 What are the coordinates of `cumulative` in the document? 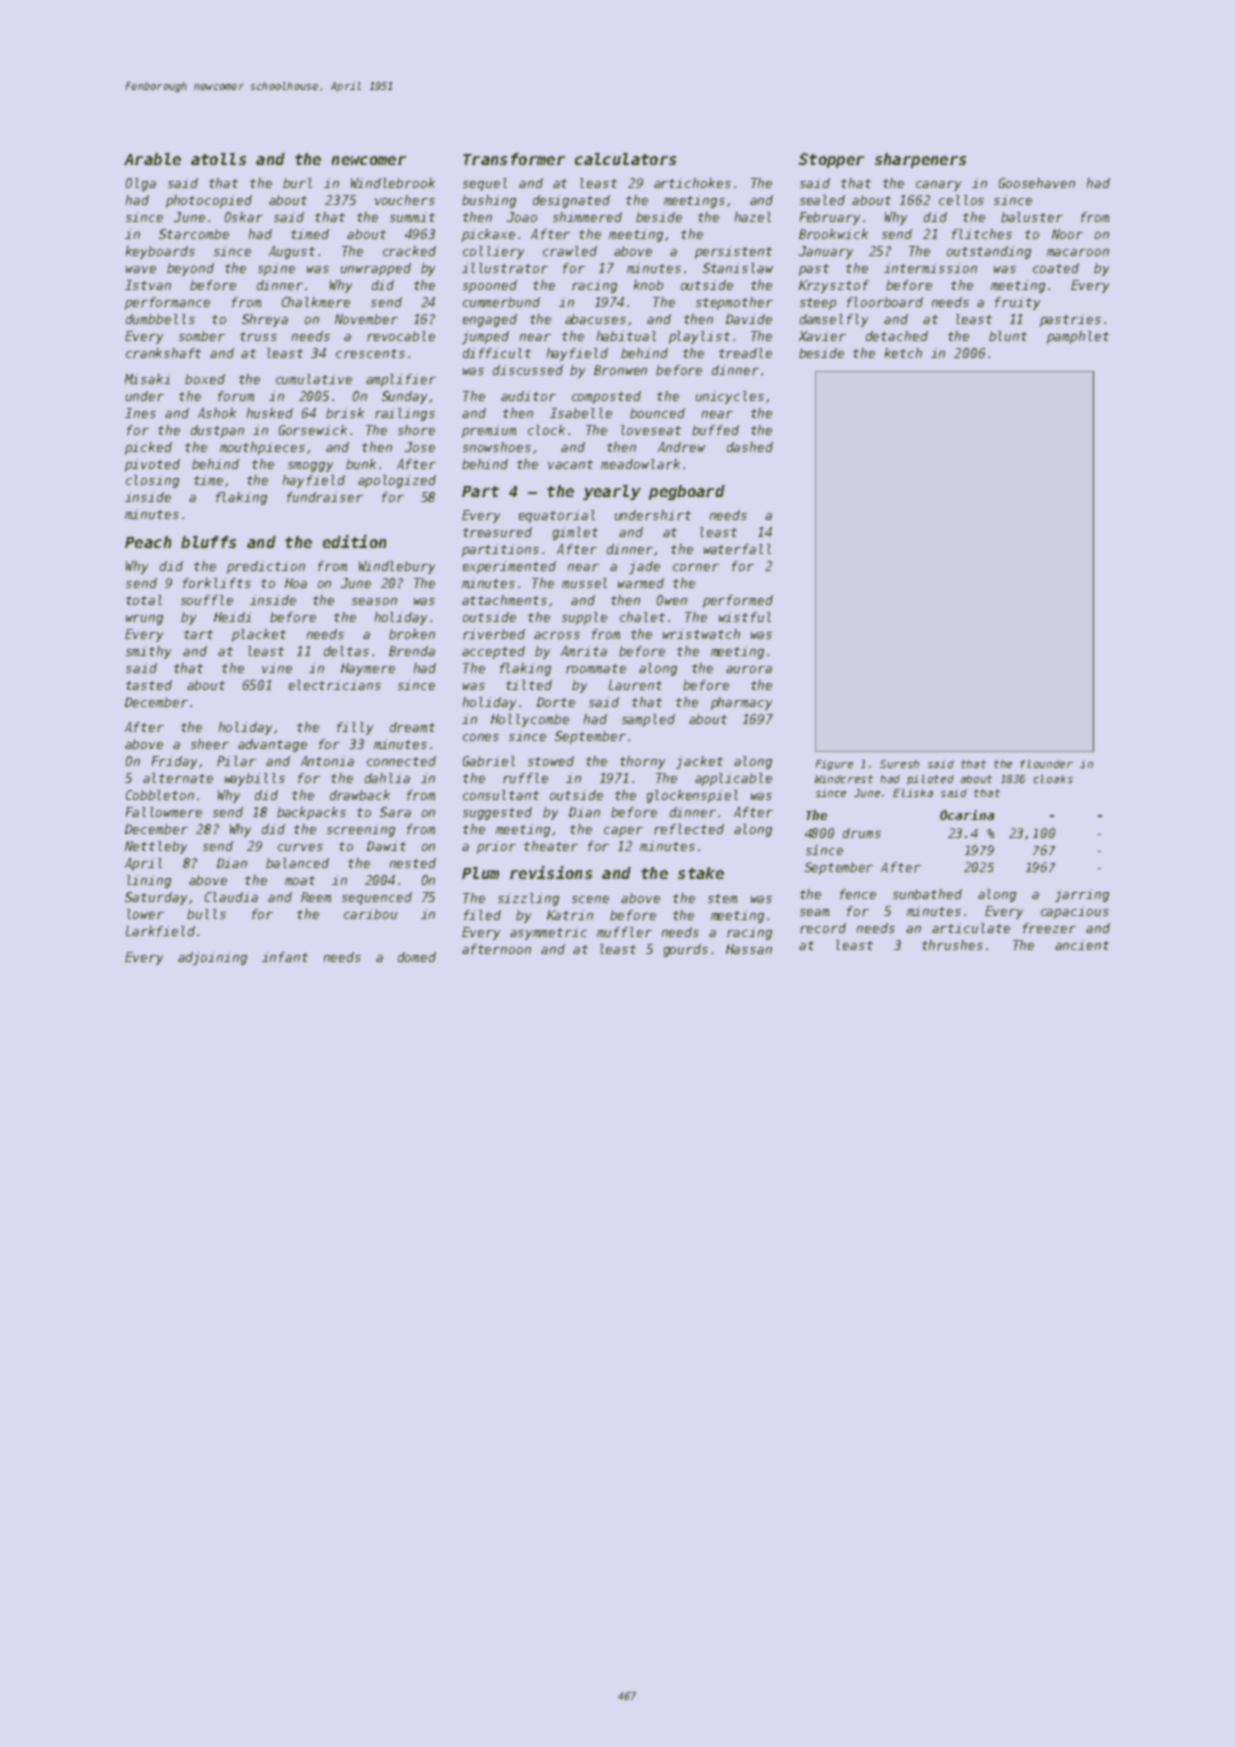 It's located at (314, 379).
